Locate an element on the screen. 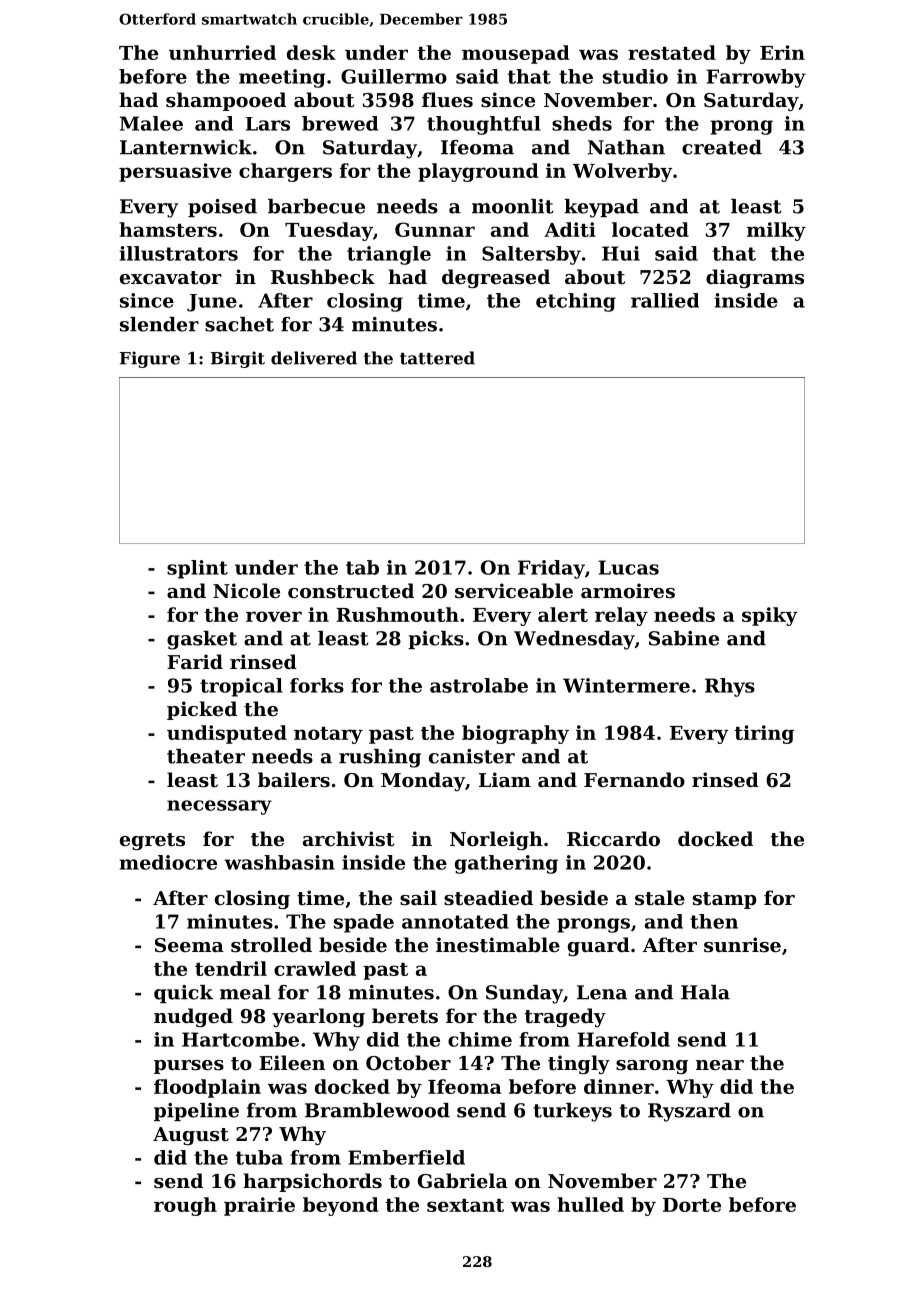 The image size is (924, 1308). astrolabe is located at coordinates (479, 685).
